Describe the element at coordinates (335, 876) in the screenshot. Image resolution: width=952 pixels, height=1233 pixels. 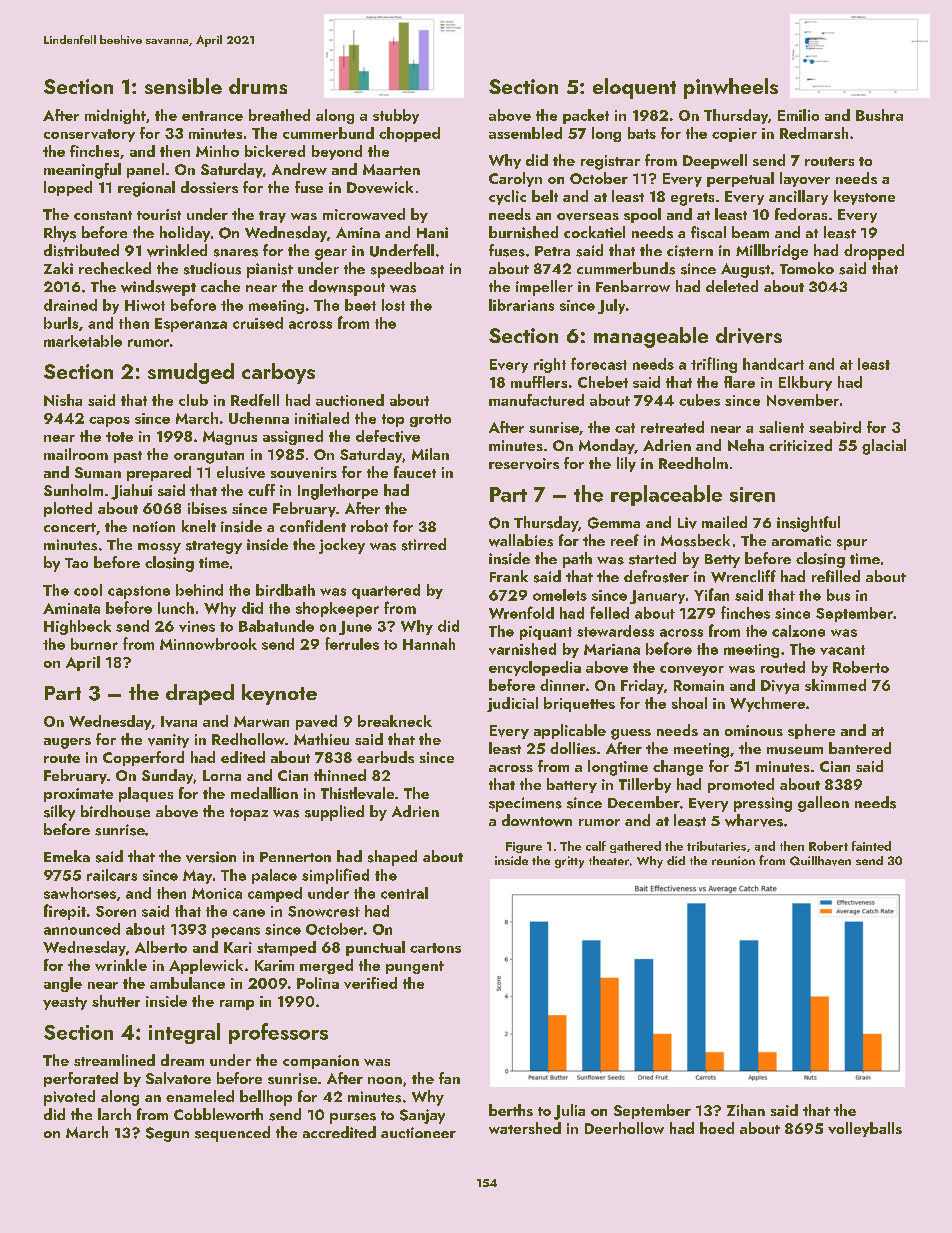
I see `simplified` at that location.
